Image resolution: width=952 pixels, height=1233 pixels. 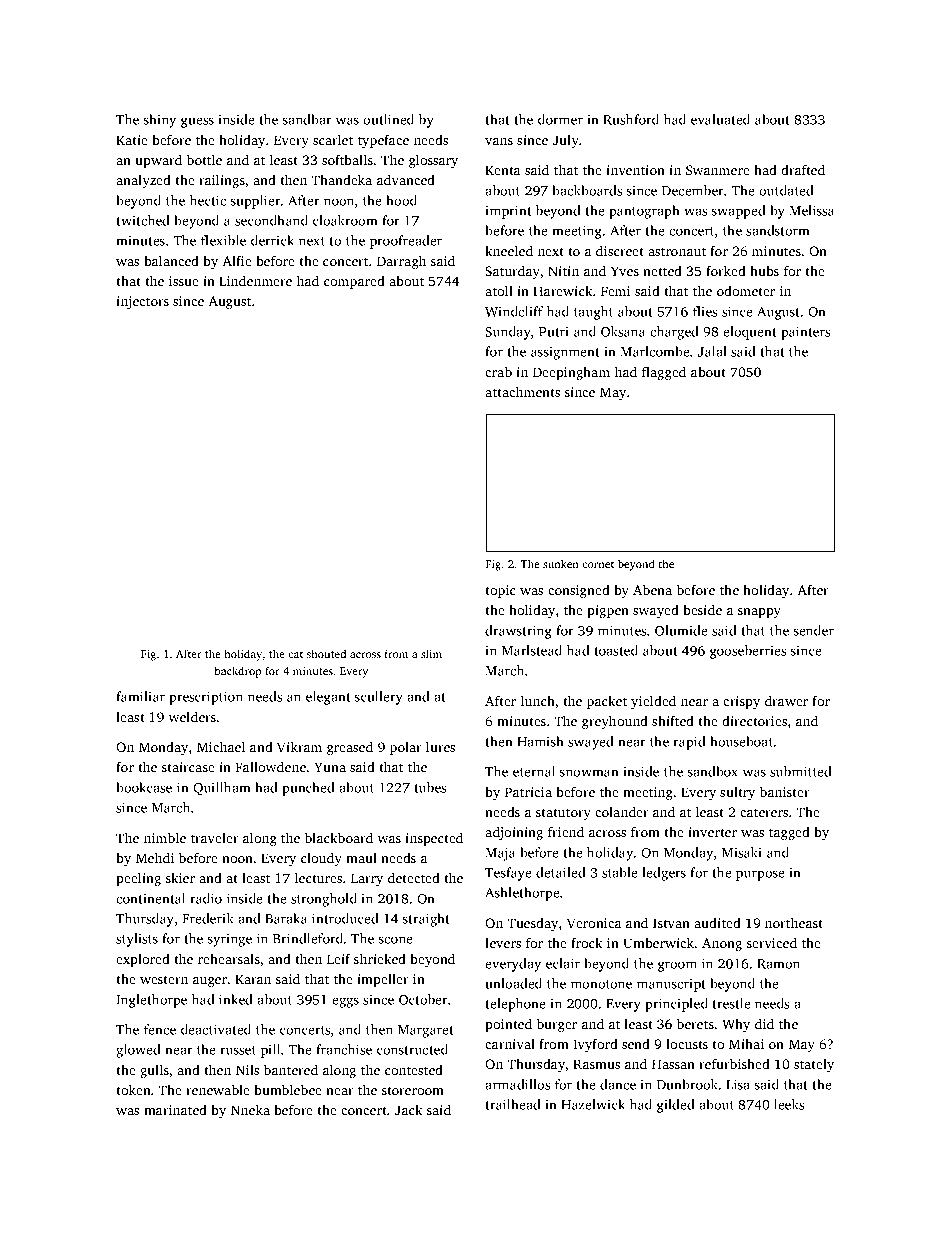 I want to click on levers, so click(x=503, y=943).
